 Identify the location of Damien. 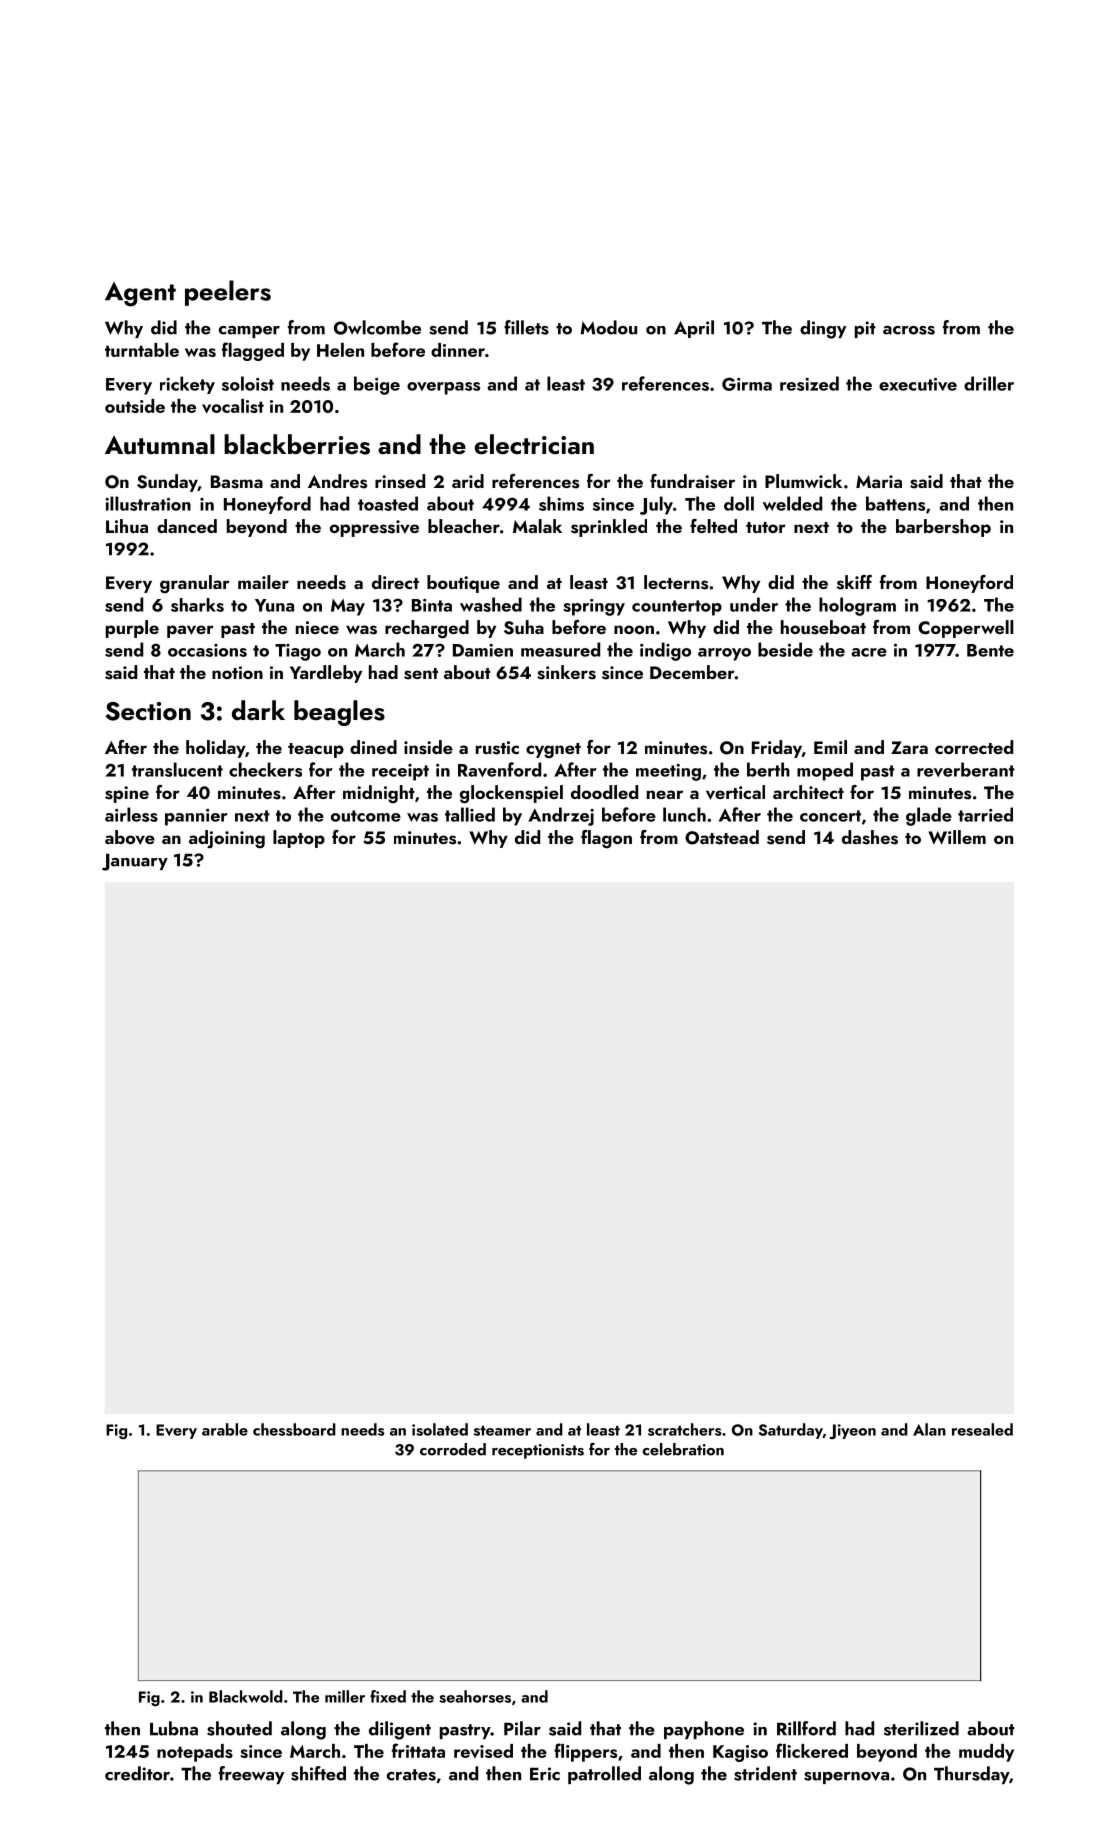
(483, 650).
